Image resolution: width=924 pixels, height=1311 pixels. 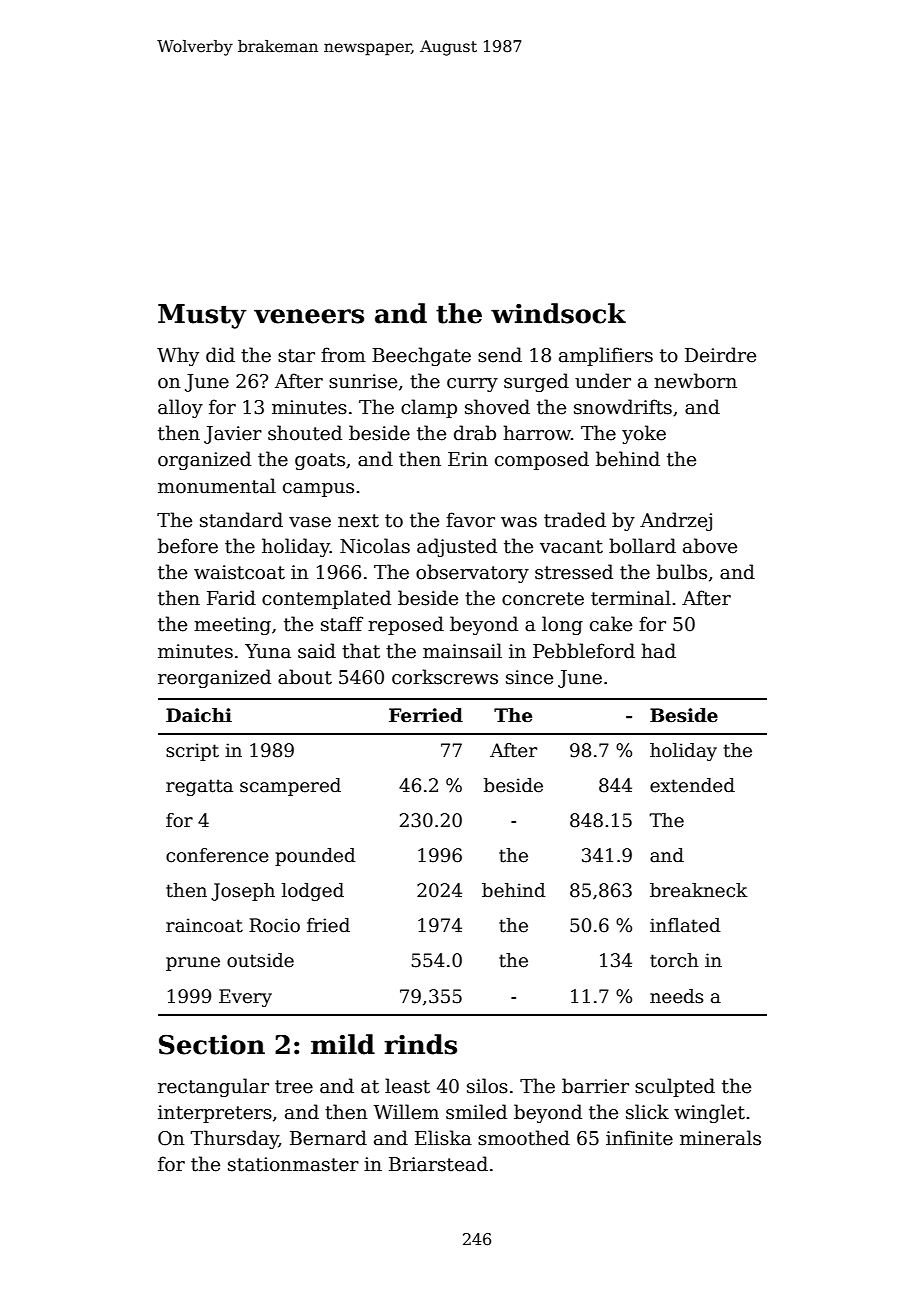 I want to click on mild, so click(x=343, y=1044).
